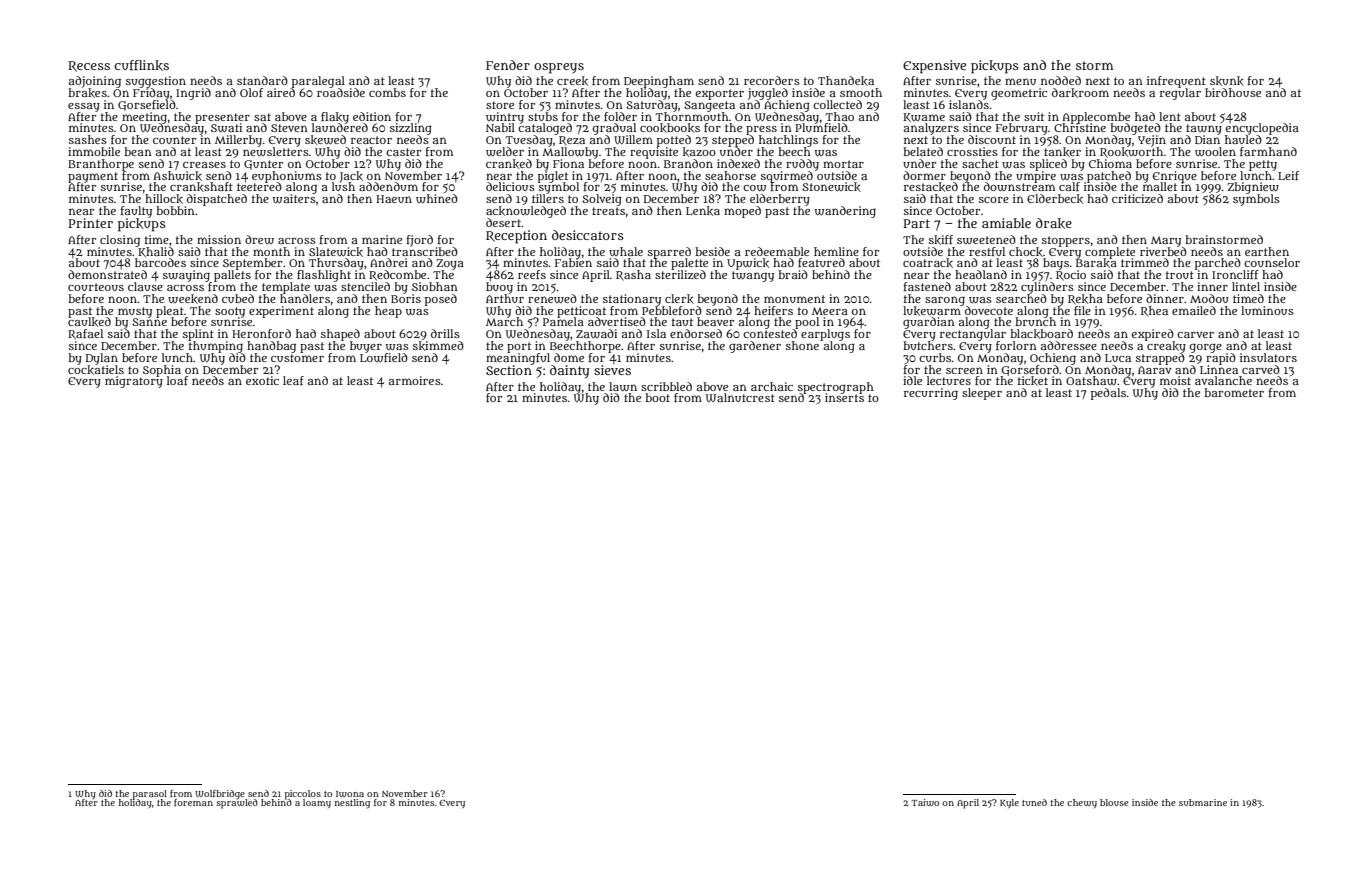 The height and width of the screenshot is (887, 1372). Describe the element at coordinates (341, 92) in the screenshot. I see `roadside` at that location.
